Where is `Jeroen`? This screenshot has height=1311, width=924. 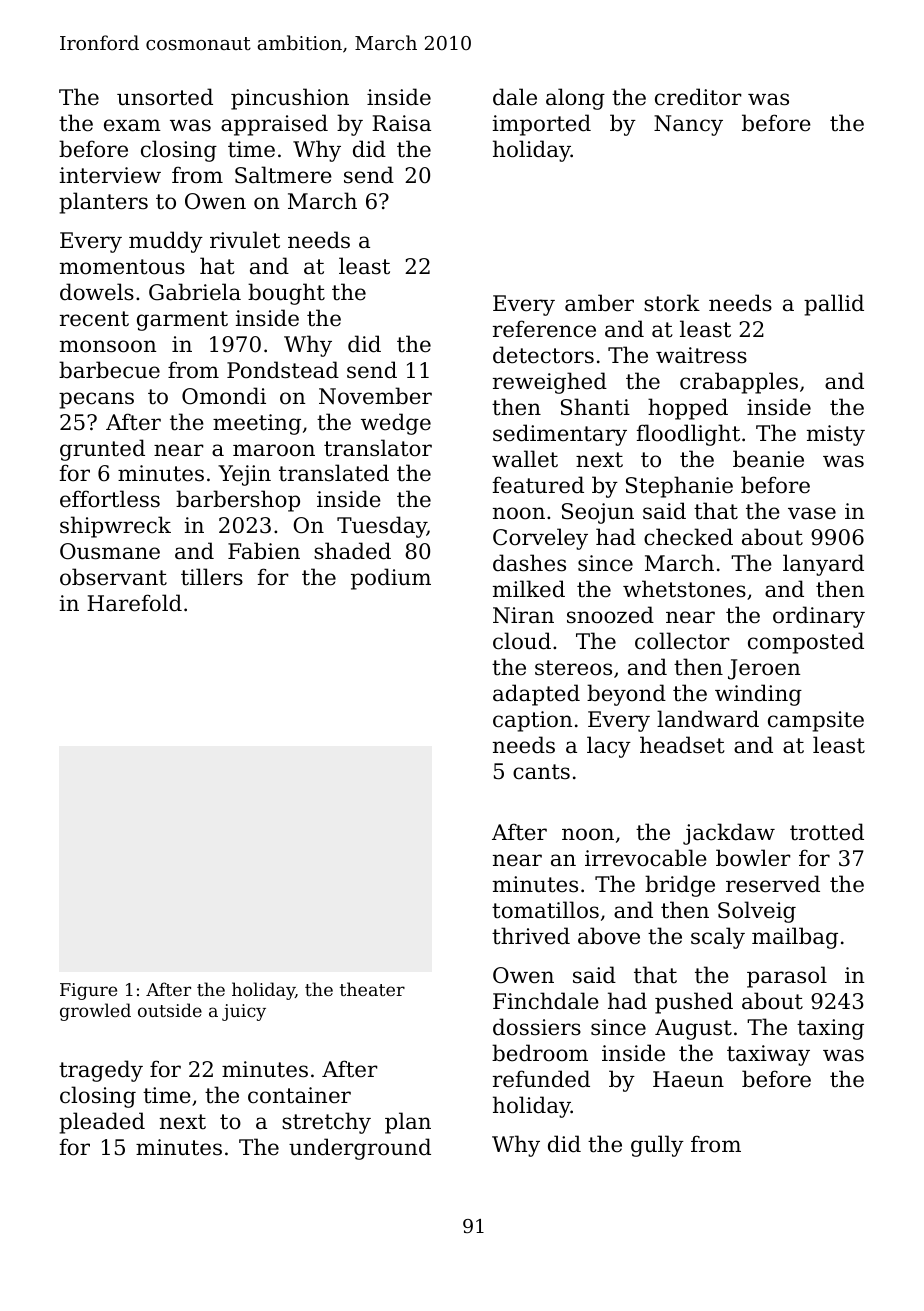
Jeroen is located at coordinates (764, 669).
